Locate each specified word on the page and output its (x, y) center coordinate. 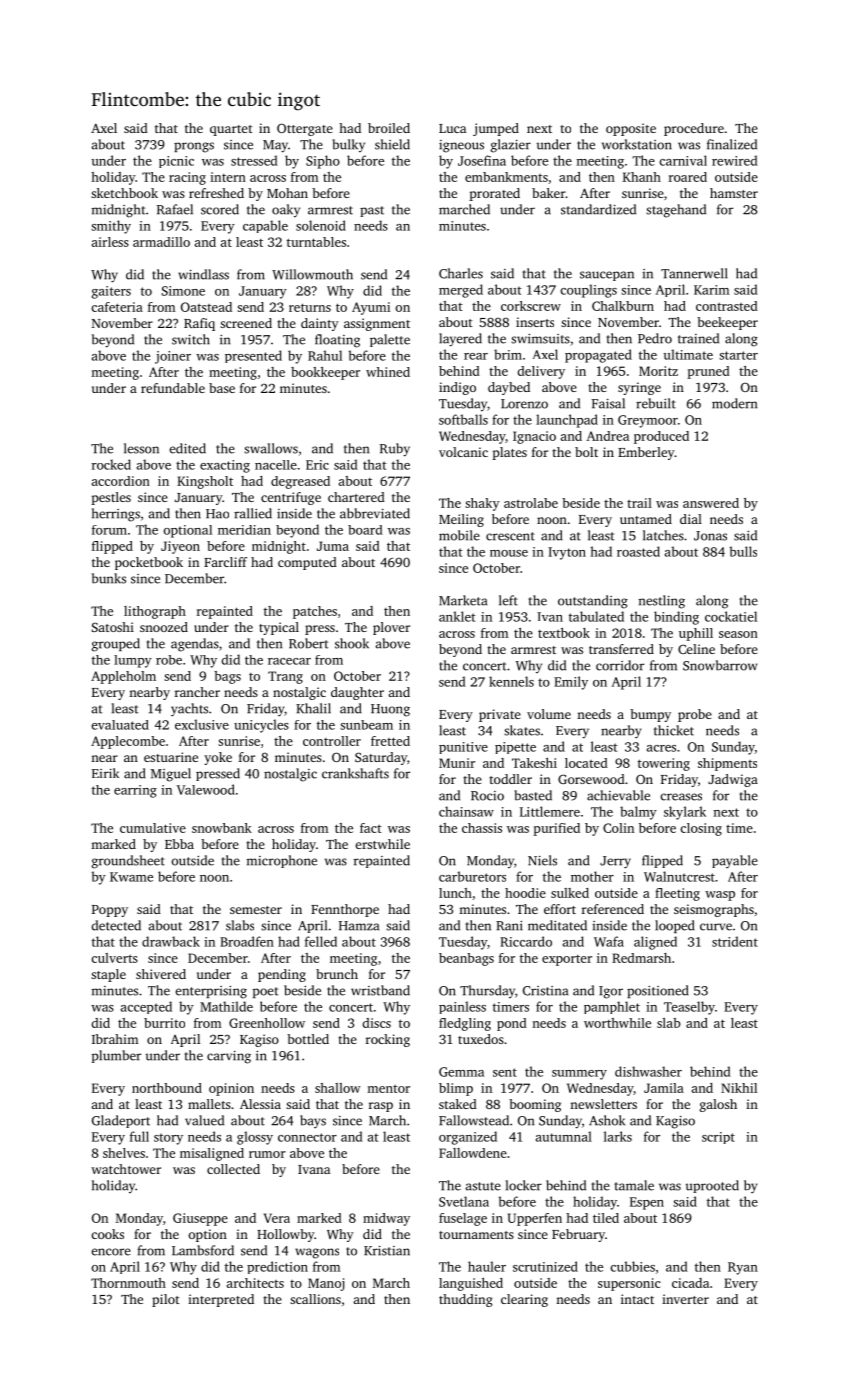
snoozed (164, 627)
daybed (509, 388)
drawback (171, 941)
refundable (173, 388)
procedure (694, 129)
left (508, 600)
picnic (176, 162)
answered (711, 503)
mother (592, 876)
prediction (277, 1267)
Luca (452, 128)
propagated (598, 356)
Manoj (326, 1284)
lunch (455, 893)
